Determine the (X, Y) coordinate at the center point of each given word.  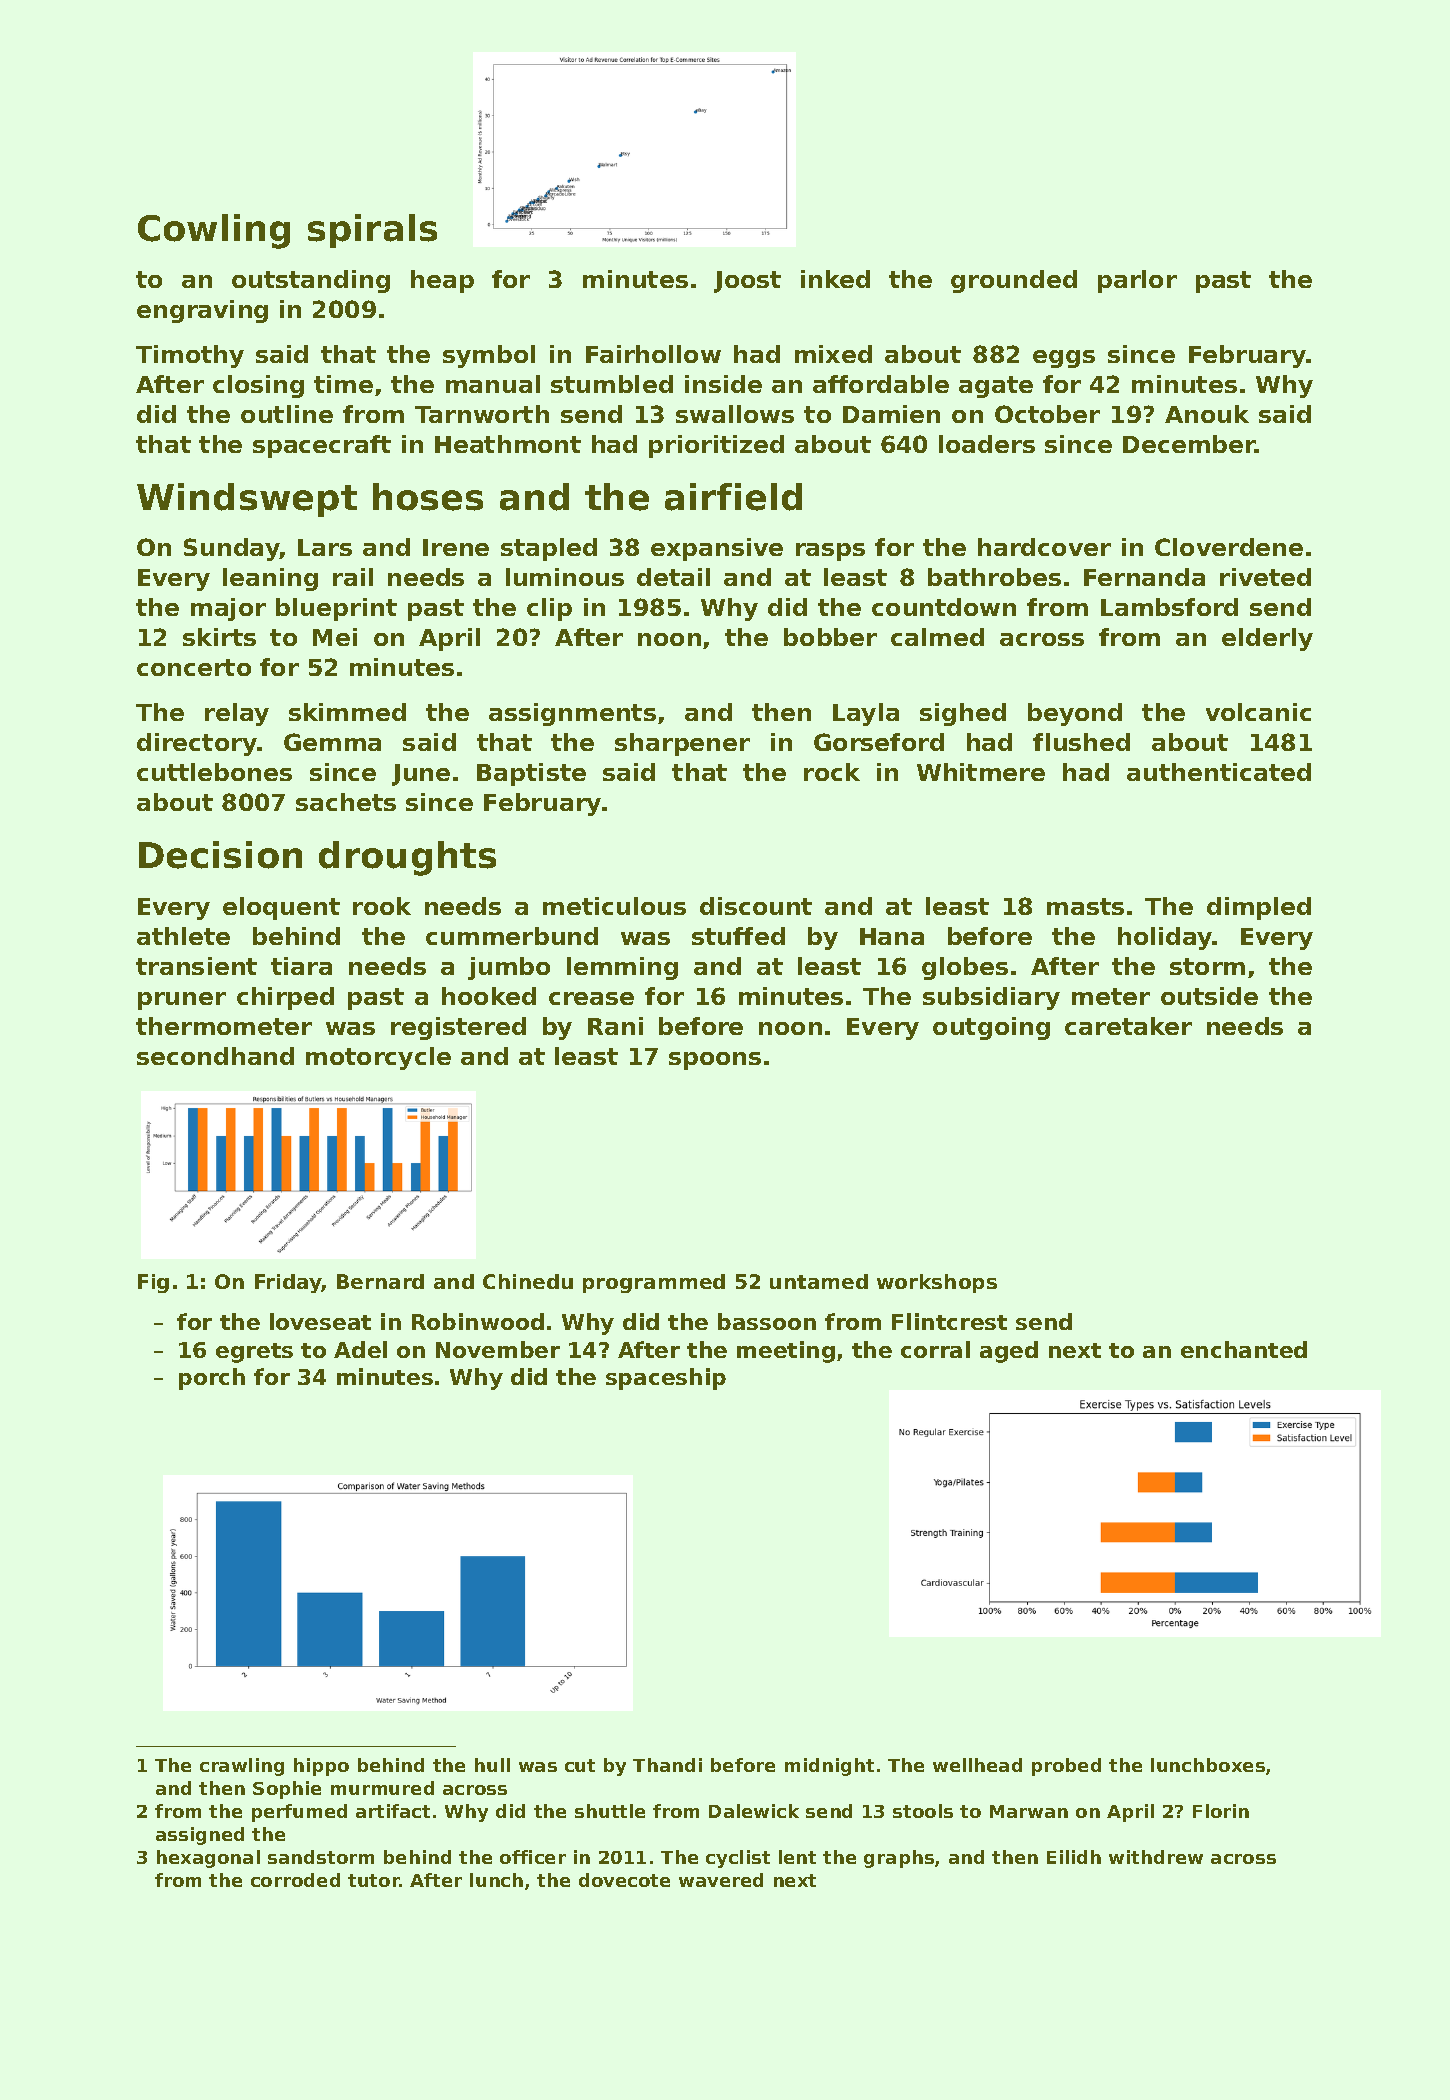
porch (212, 1379)
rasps (830, 552)
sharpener (682, 744)
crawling (242, 1767)
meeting (786, 1352)
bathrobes (994, 577)
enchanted (1244, 1349)
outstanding (311, 281)
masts (1085, 906)
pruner (182, 1001)
